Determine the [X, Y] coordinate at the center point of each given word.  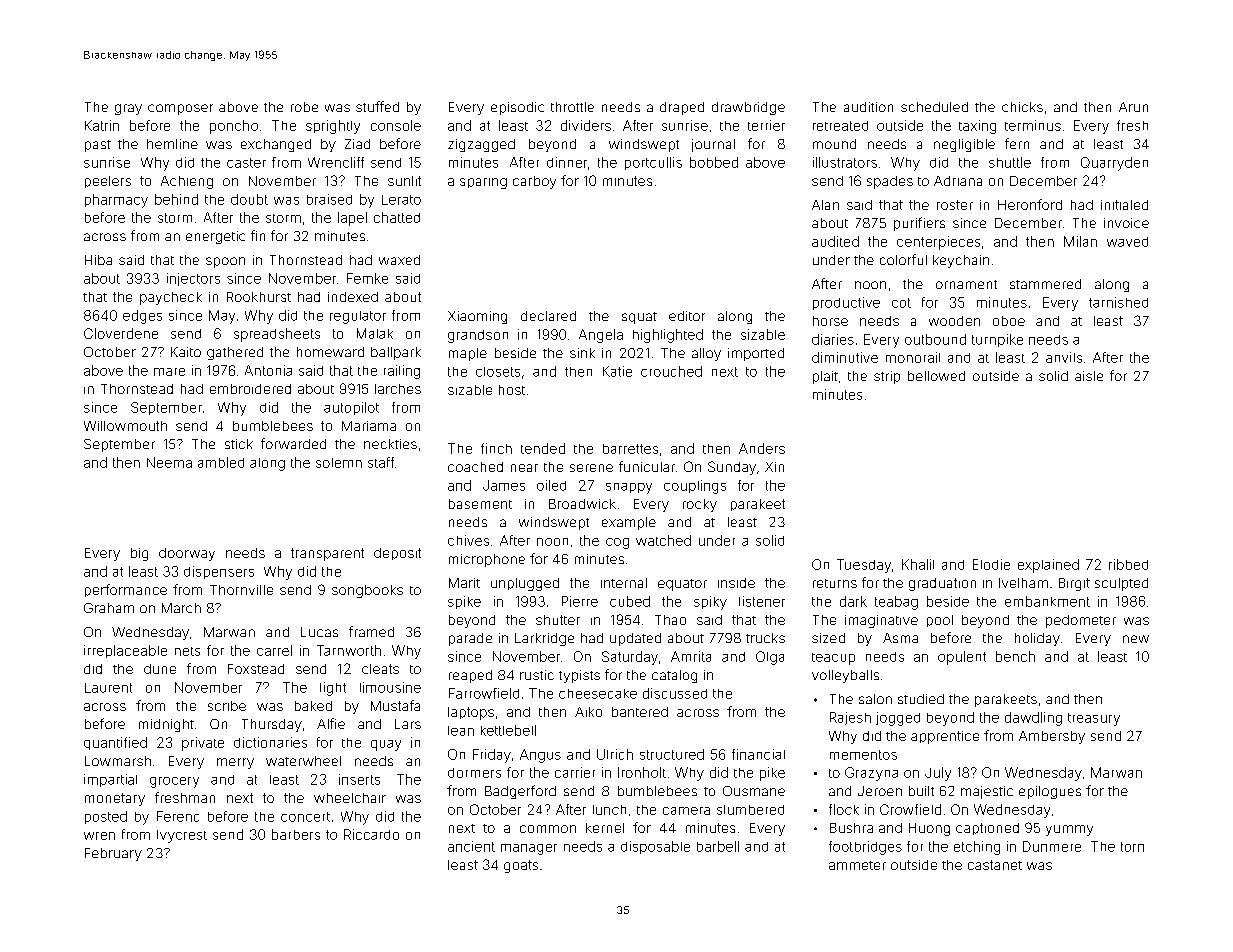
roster [955, 205]
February [113, 854]
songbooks [367, 591]
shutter [558, 620]
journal [713, 145]
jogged [898, 719]
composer [180, 109]
